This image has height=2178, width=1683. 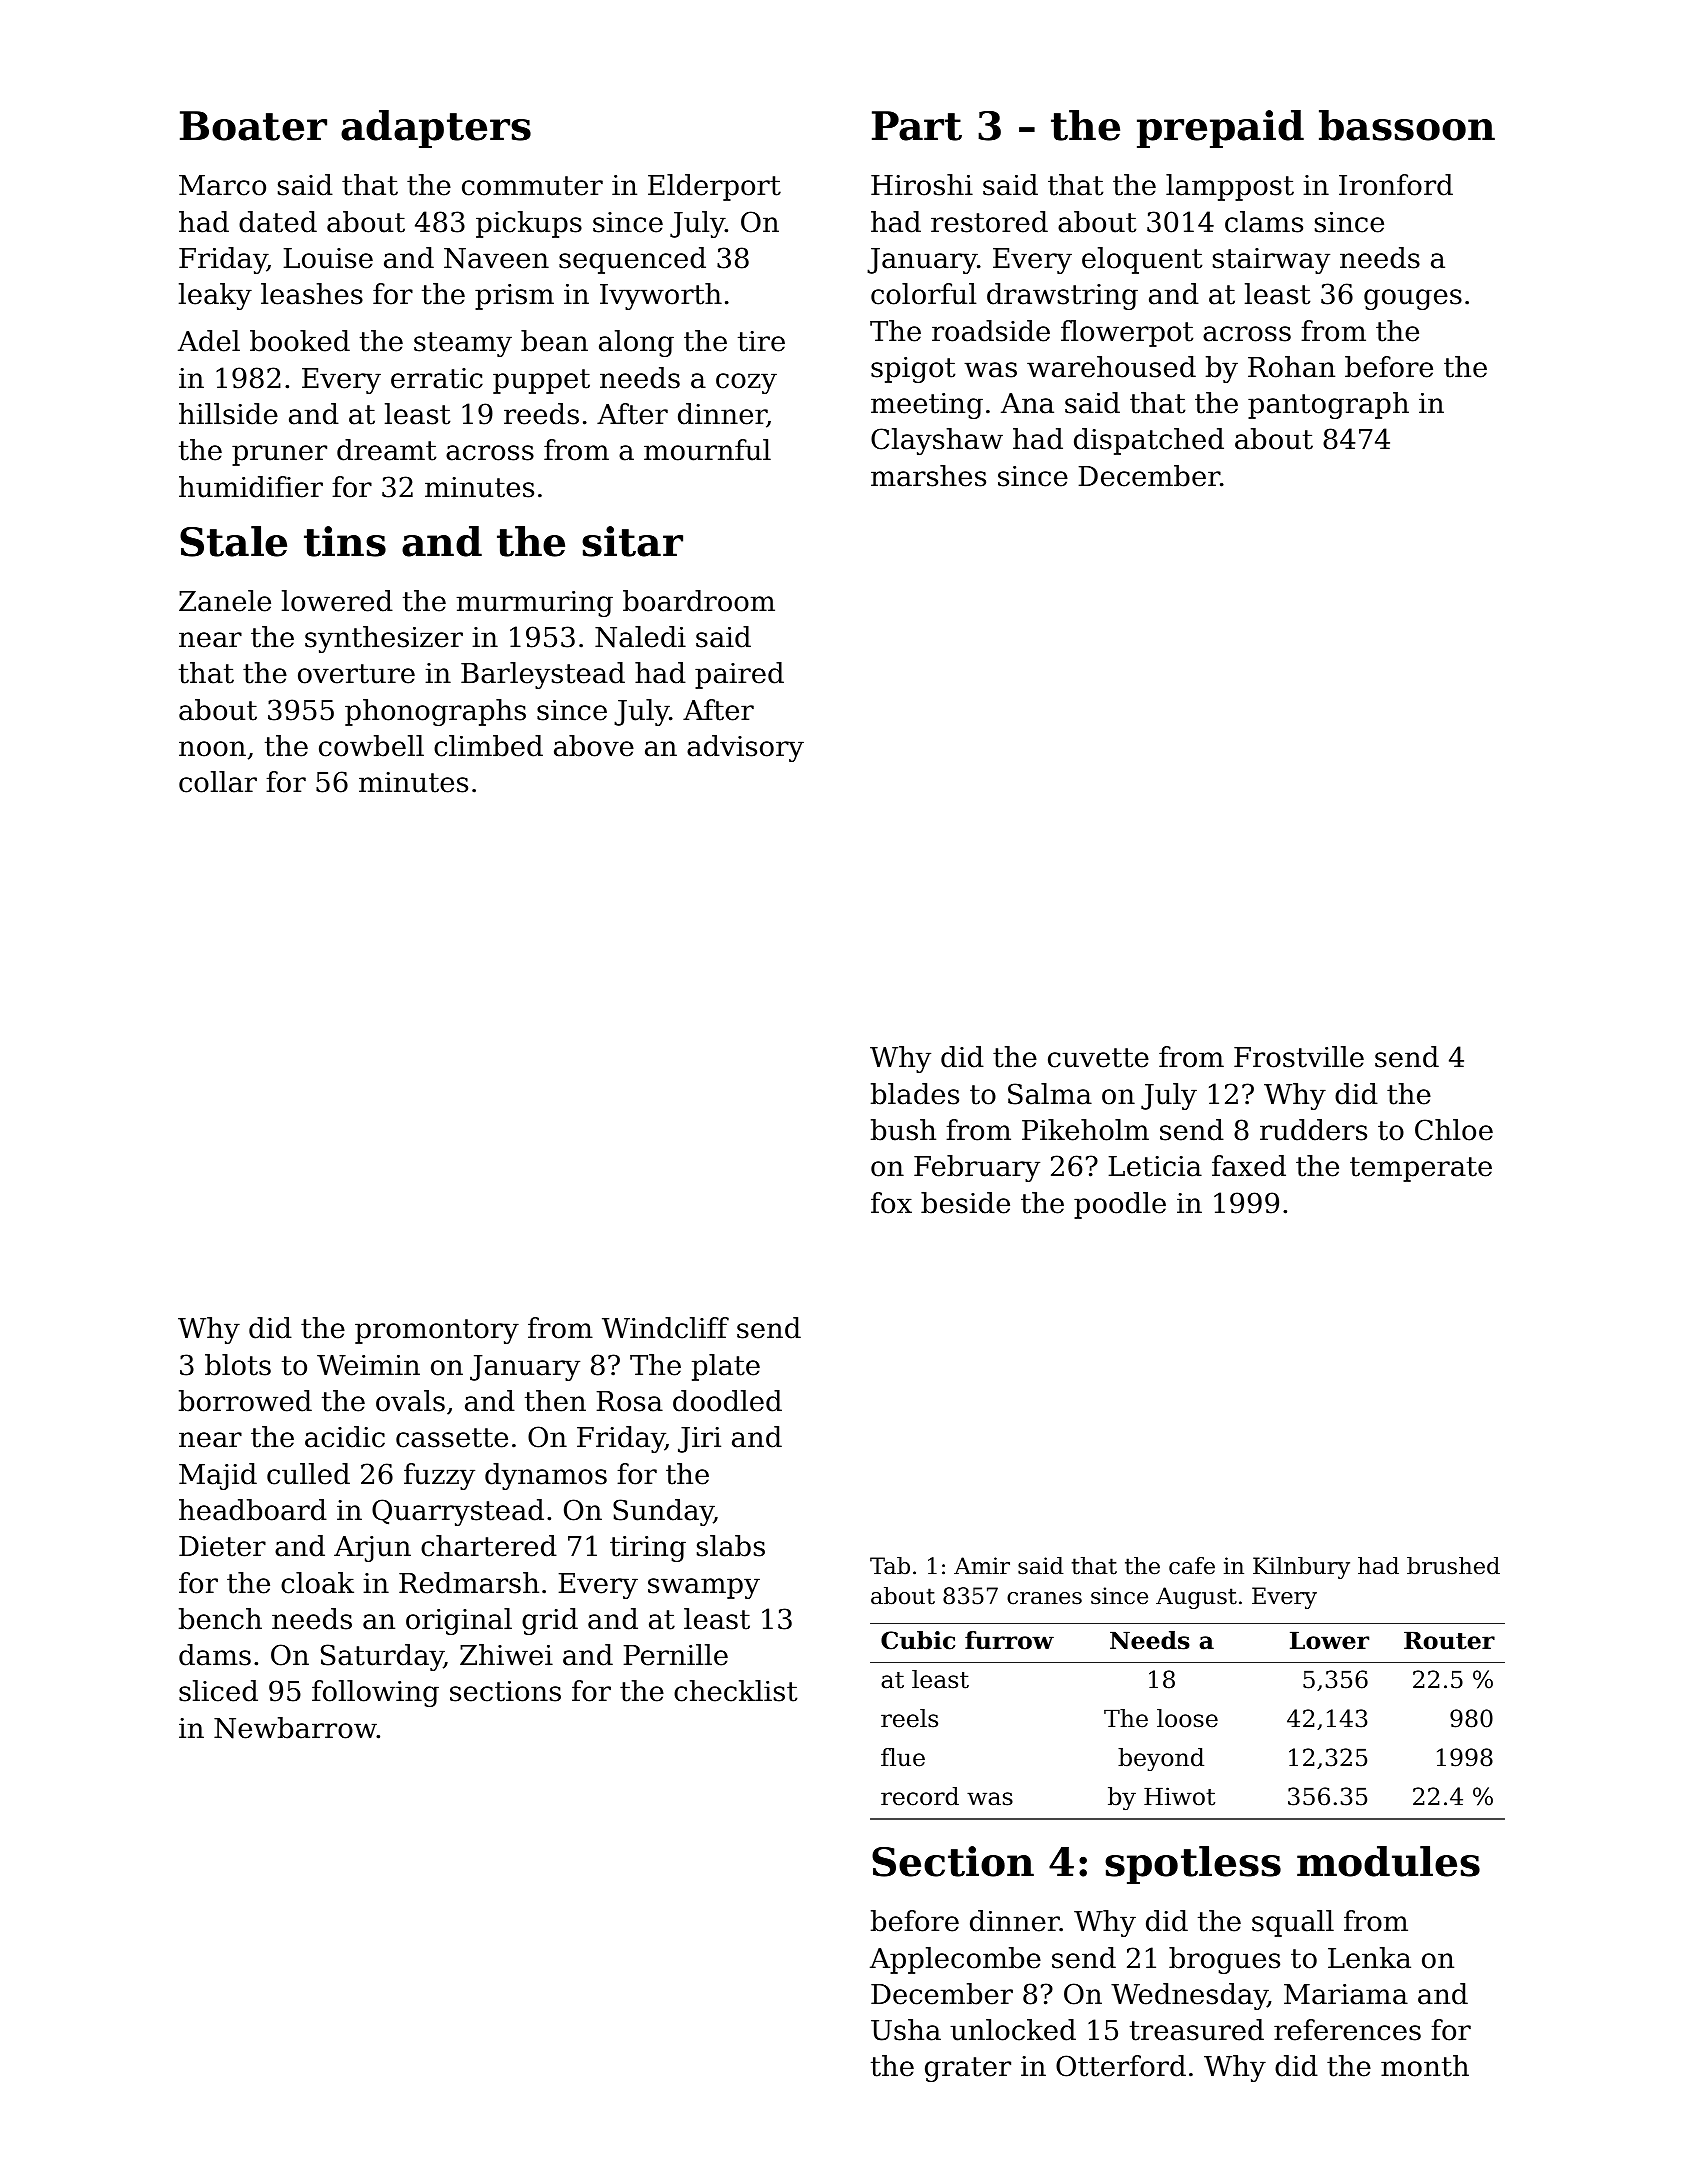 What do you see at coordinates (295, 1728) in the image?
I see `Newbarrow` at bounding box center [295, 1728].
